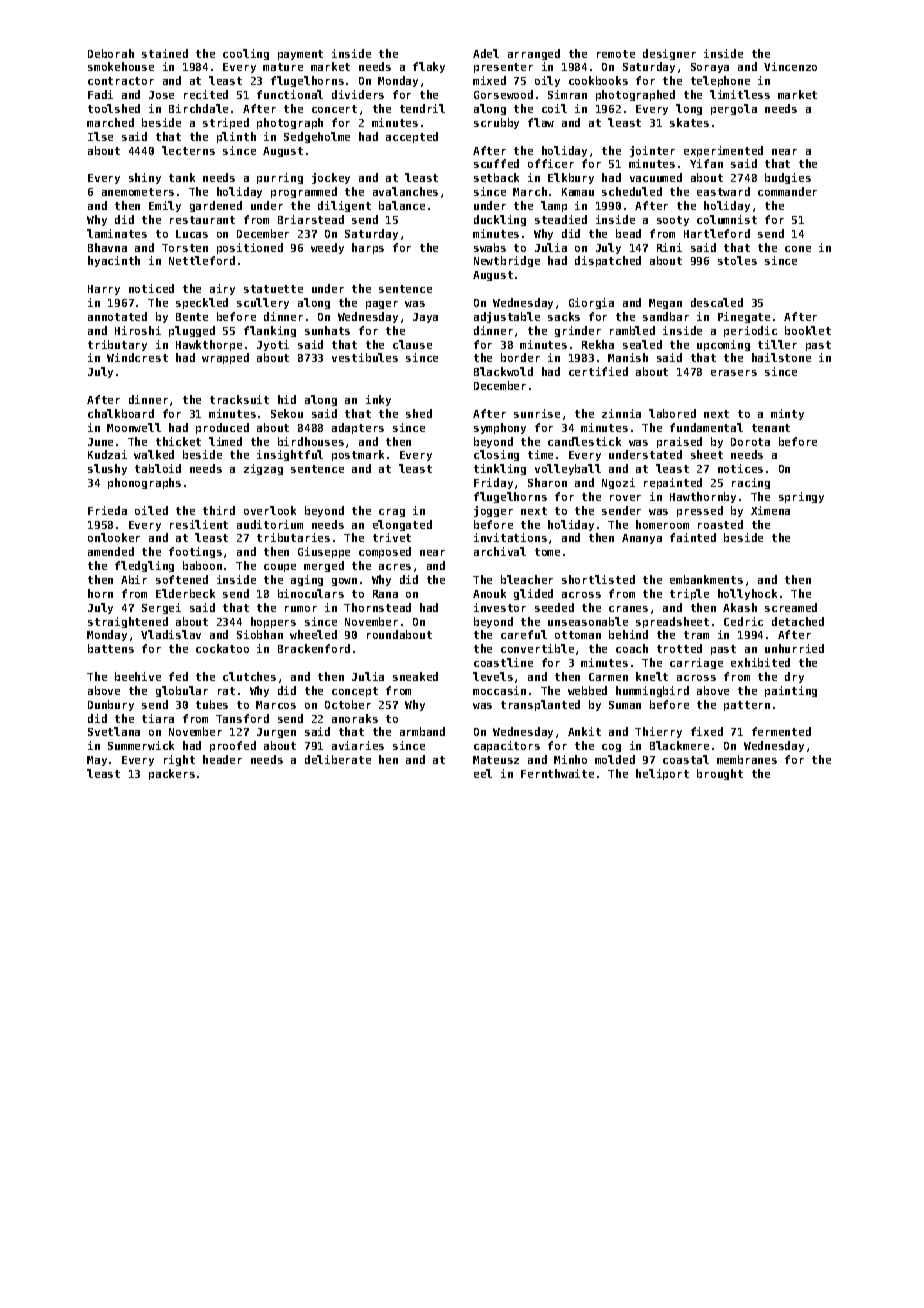 Image resolution: width=924 pixels, height=1308 pixels. What do you see at coordinates (669, 54) in the screenshot?
I see `designer` at bounding box center [669, 54].
